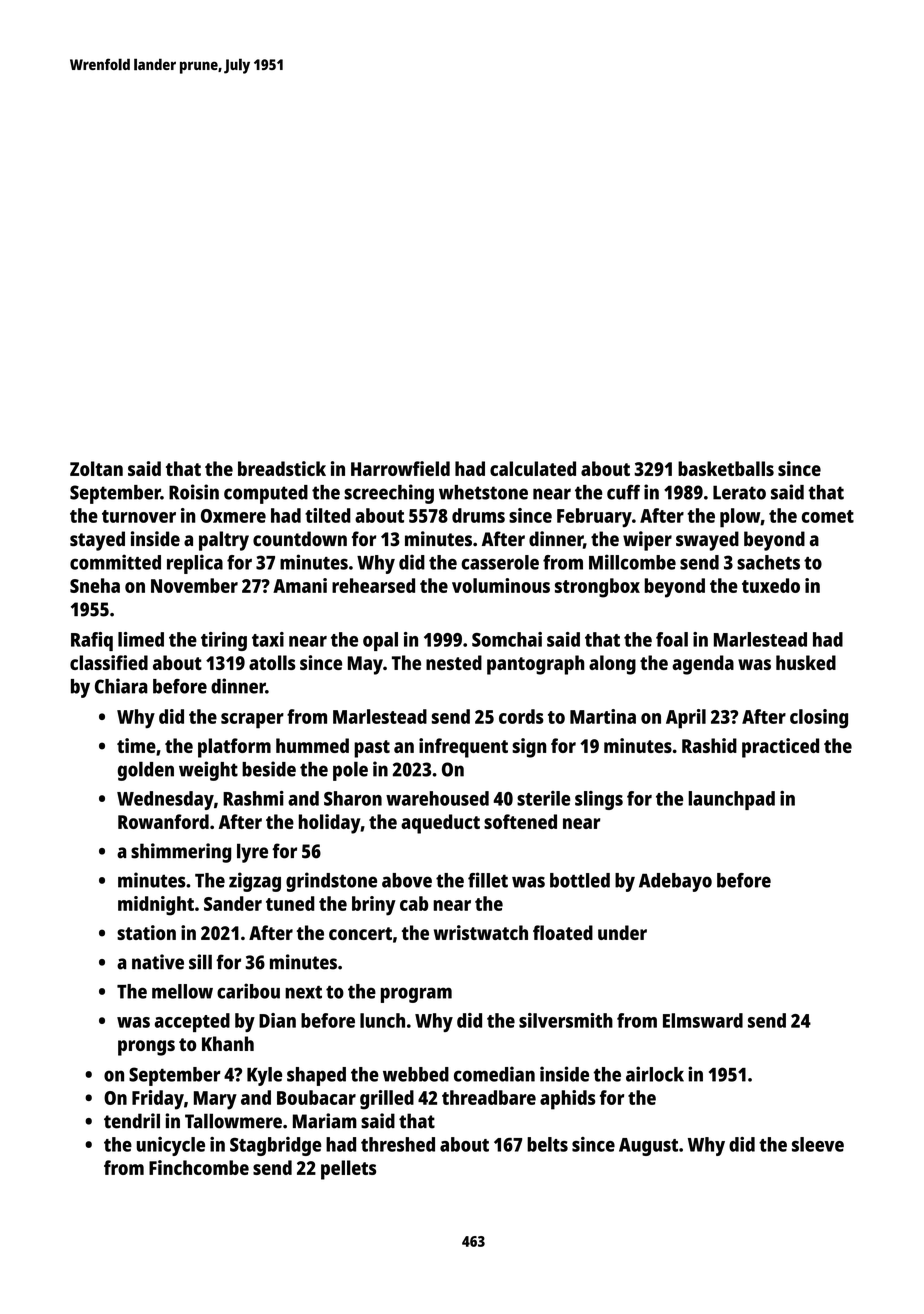 The width and height of the image is (924, 1314). What do you see at coordinates (233, 1121) in the image?
I see `Tallowmere` at bounding box center [233, 1121].
